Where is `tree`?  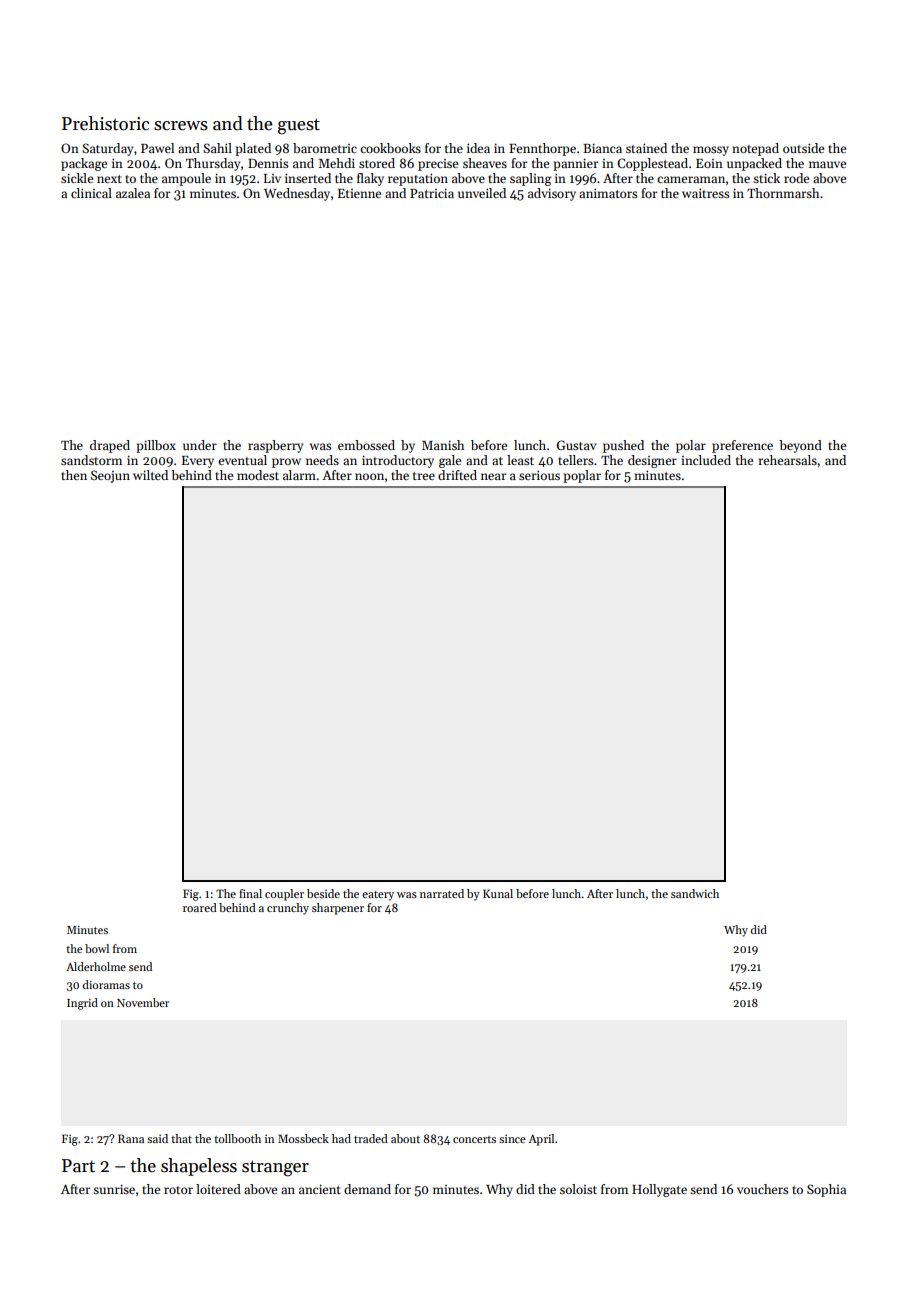 tree is located at coordinates (424, 476).
